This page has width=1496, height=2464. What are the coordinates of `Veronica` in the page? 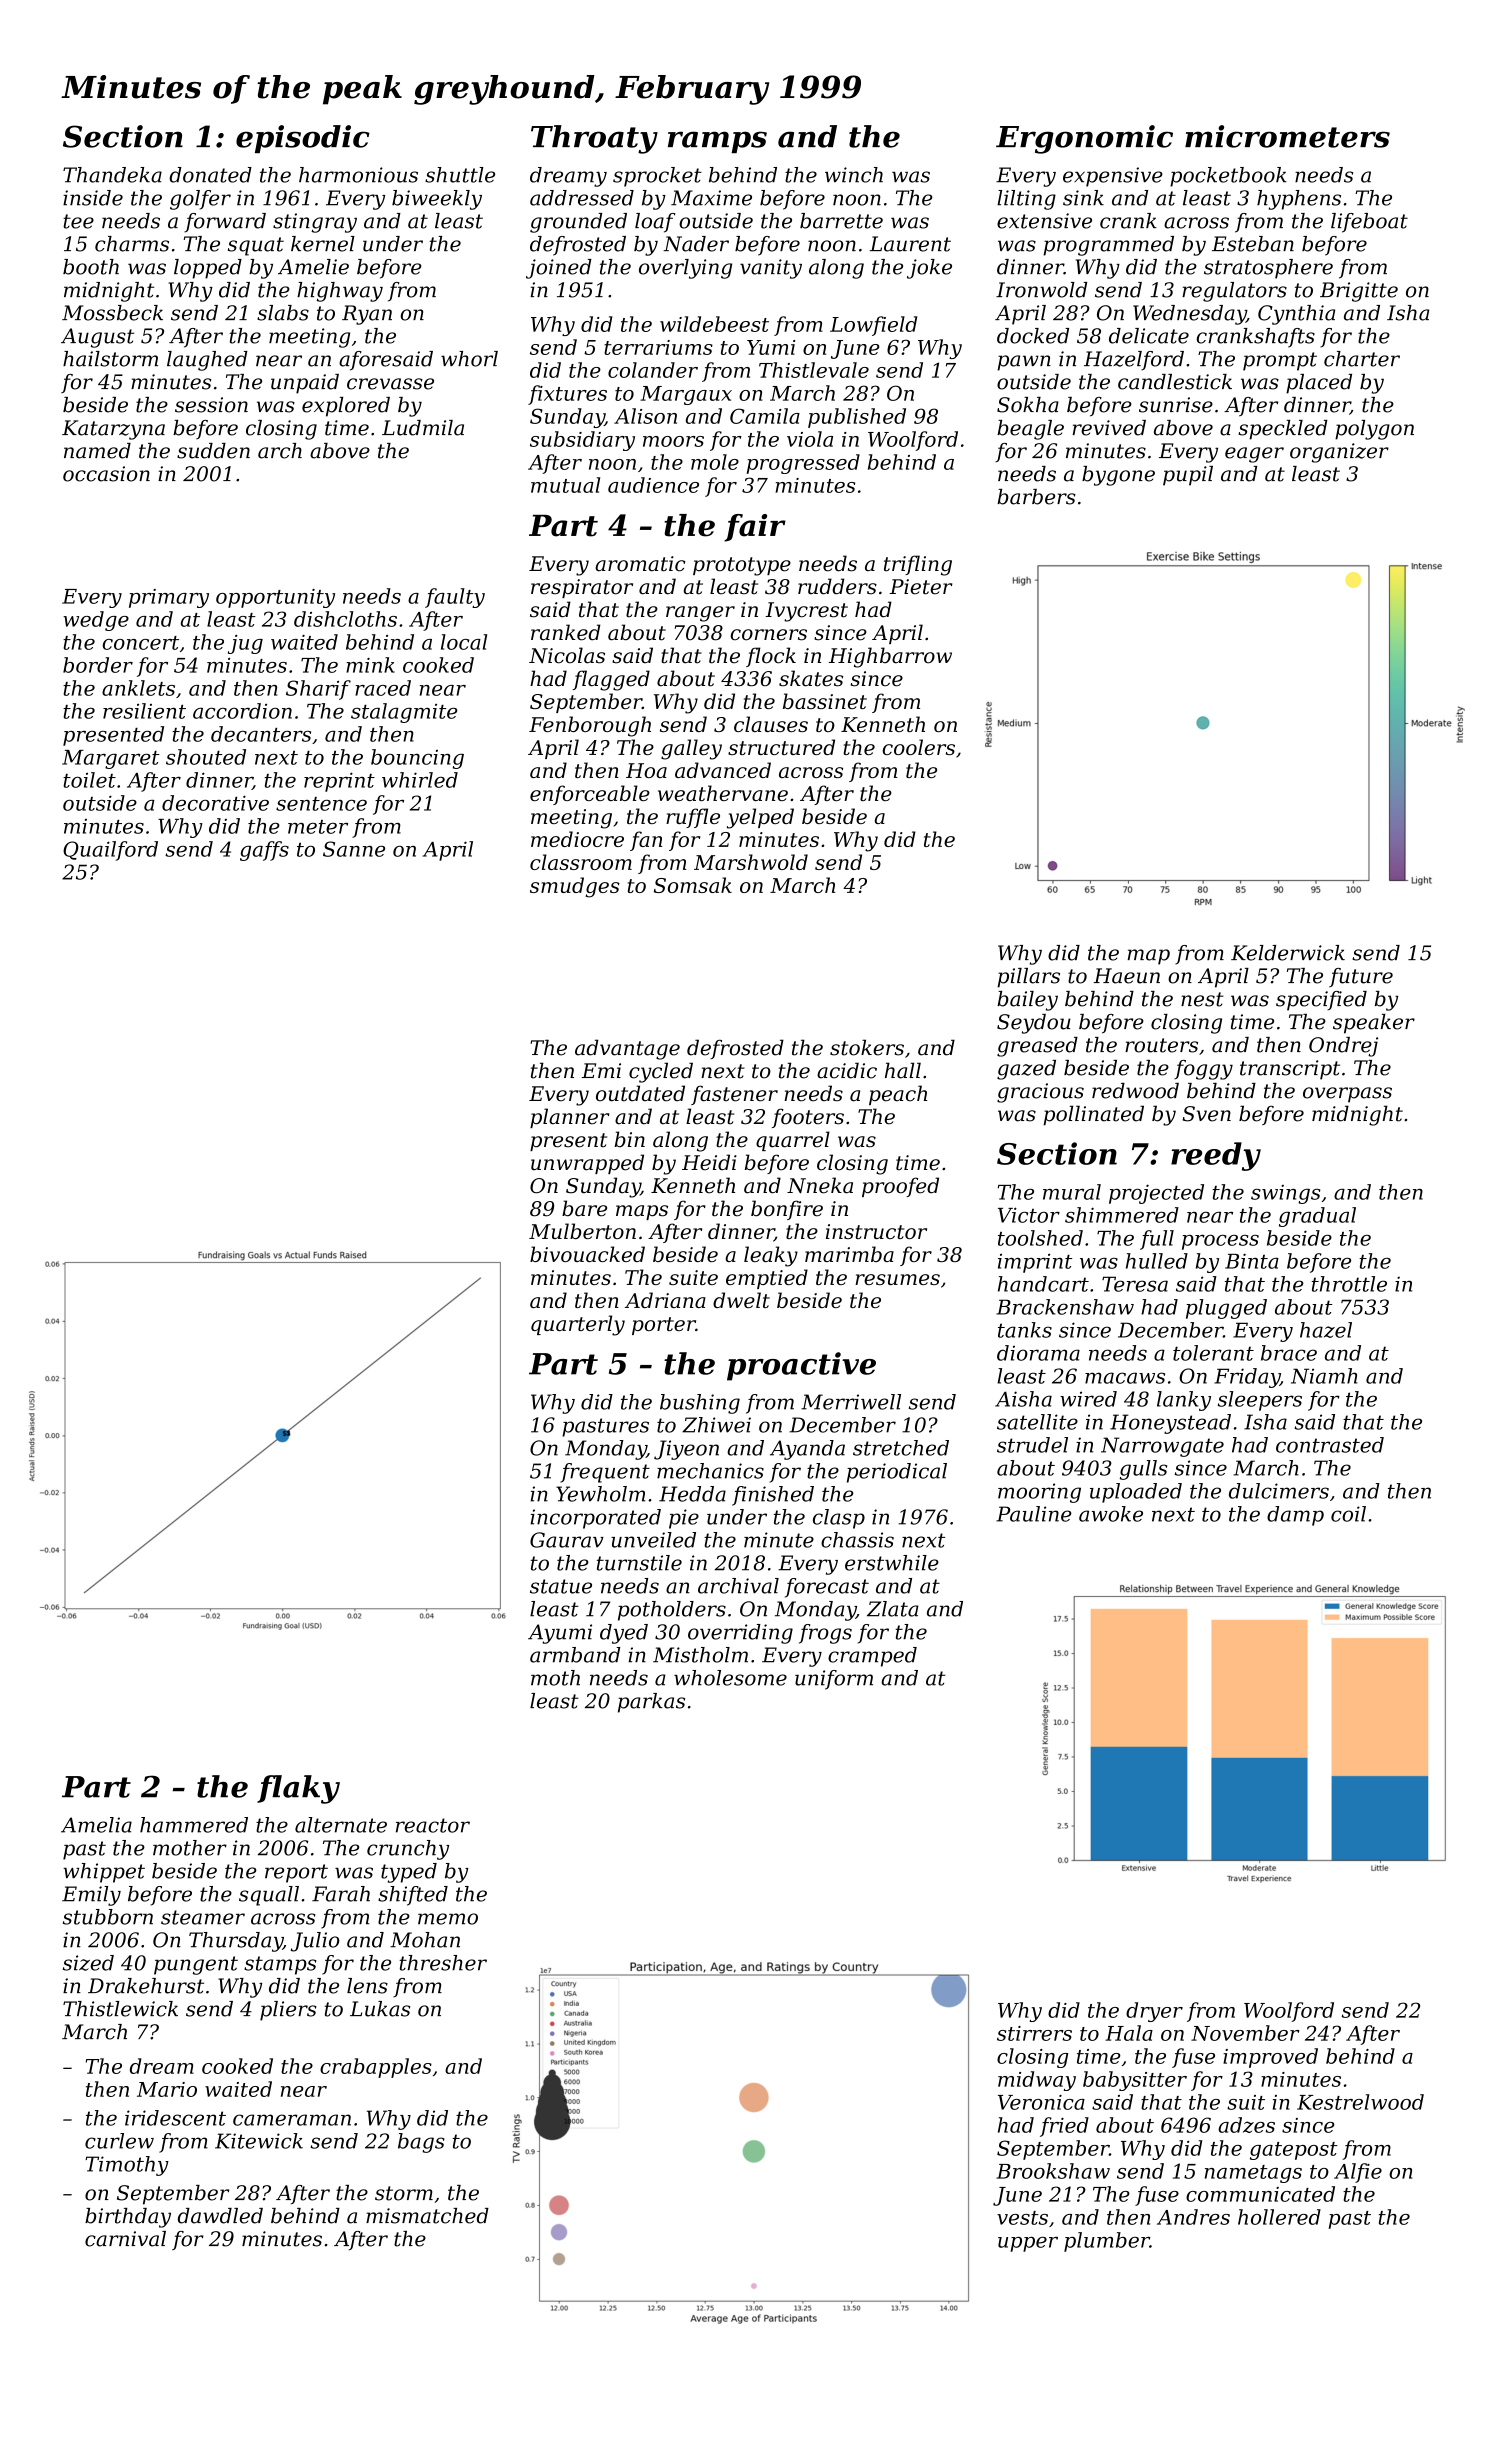 It's located at (1041, 2102).
